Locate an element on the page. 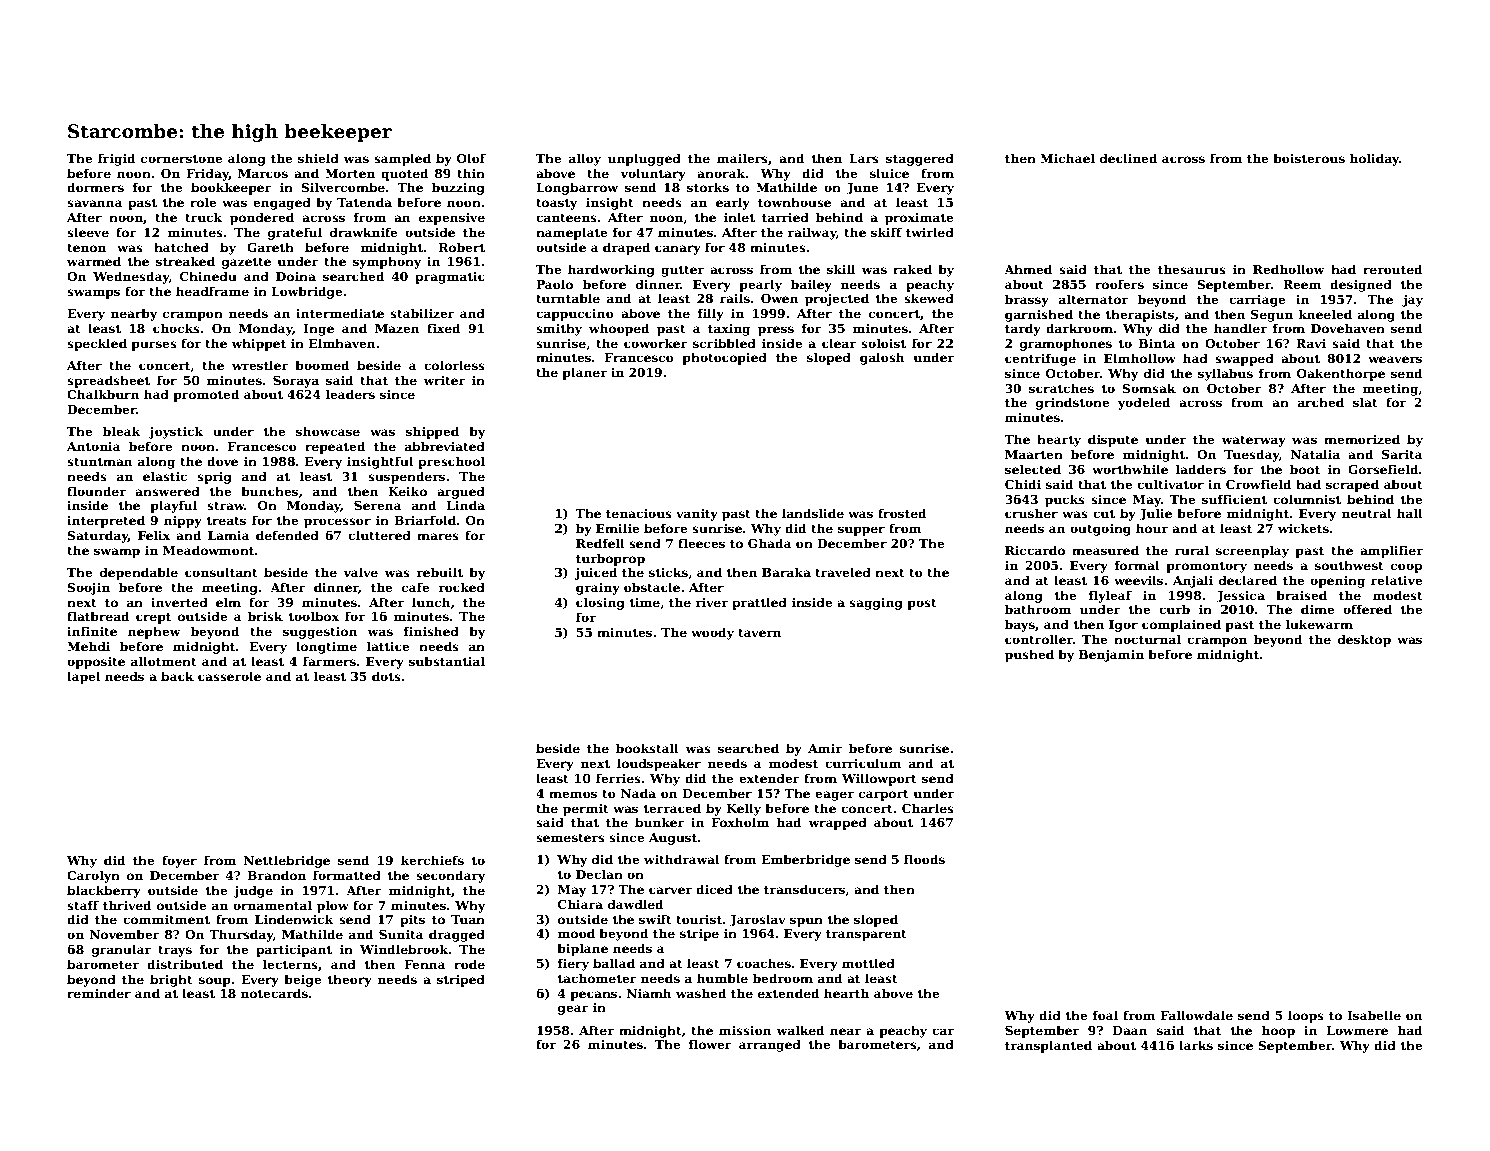 The height and width of the document is (1151, 1490). grainy is located at coordinates (598, 589).
